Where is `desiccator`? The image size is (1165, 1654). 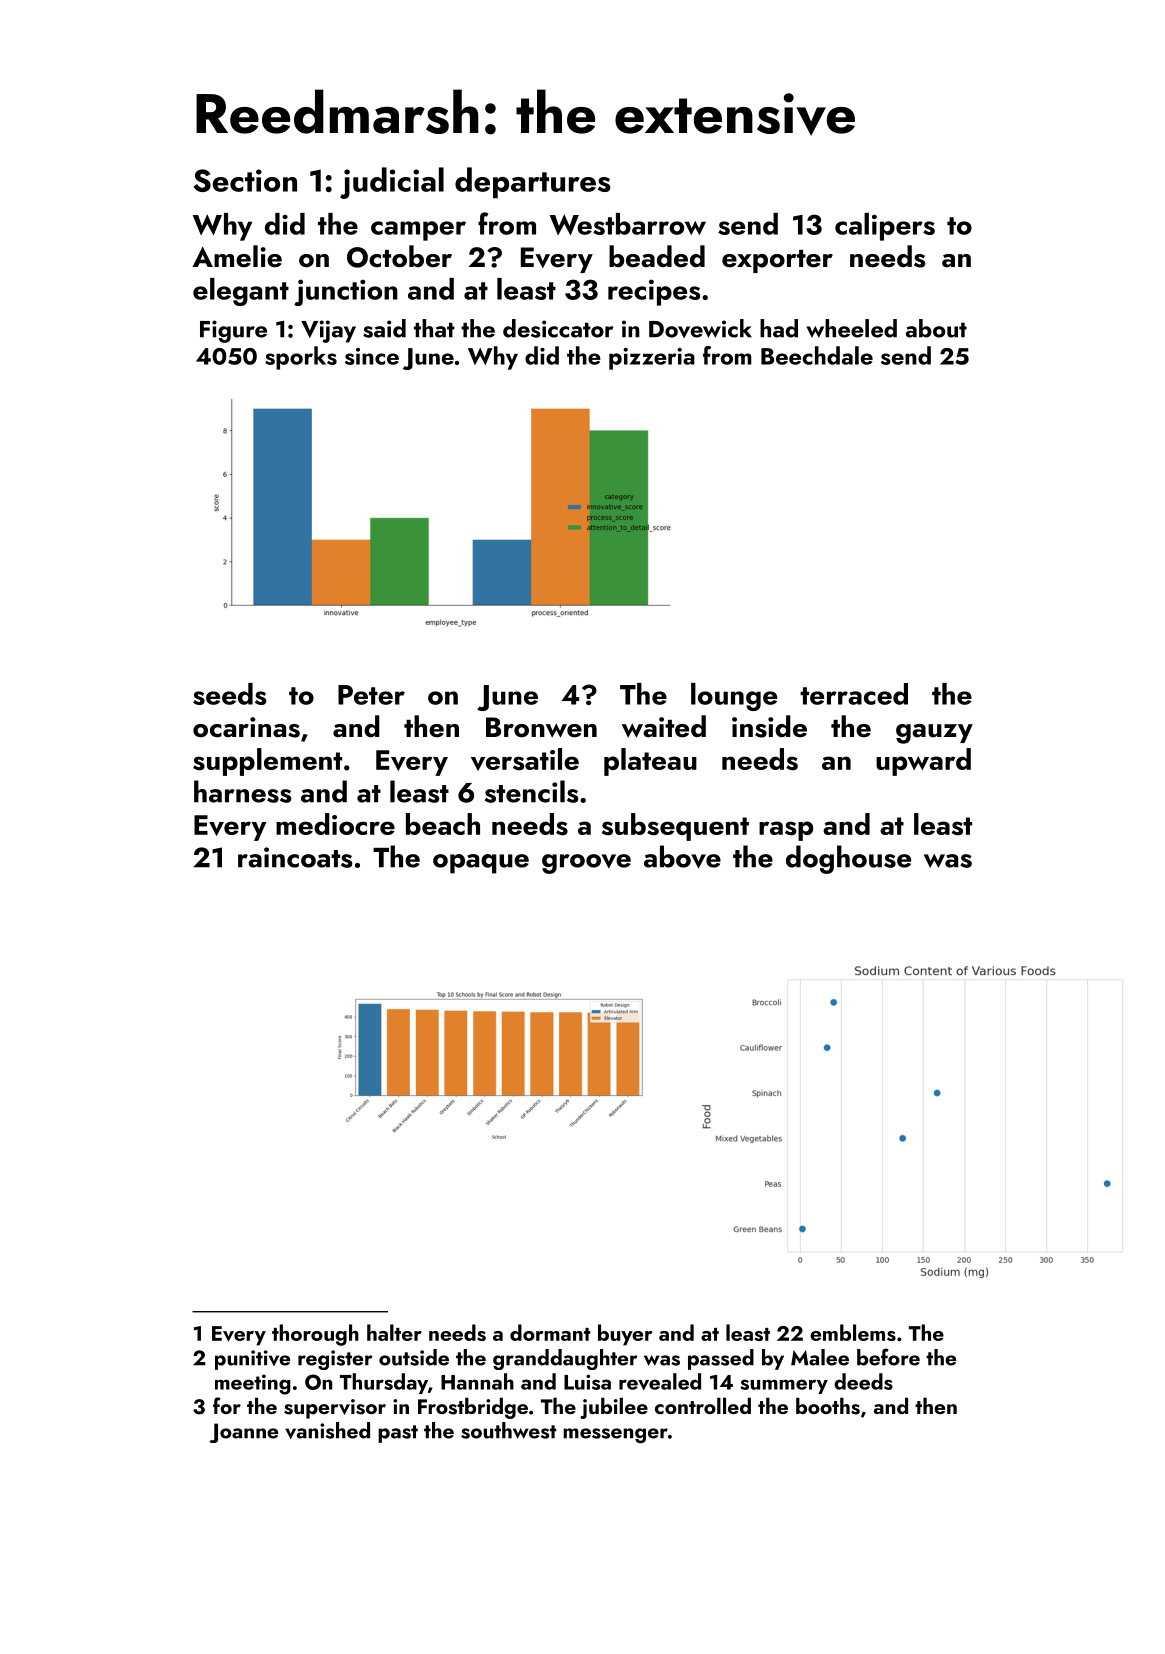 desiccator is located at coordinates (558, 328).
